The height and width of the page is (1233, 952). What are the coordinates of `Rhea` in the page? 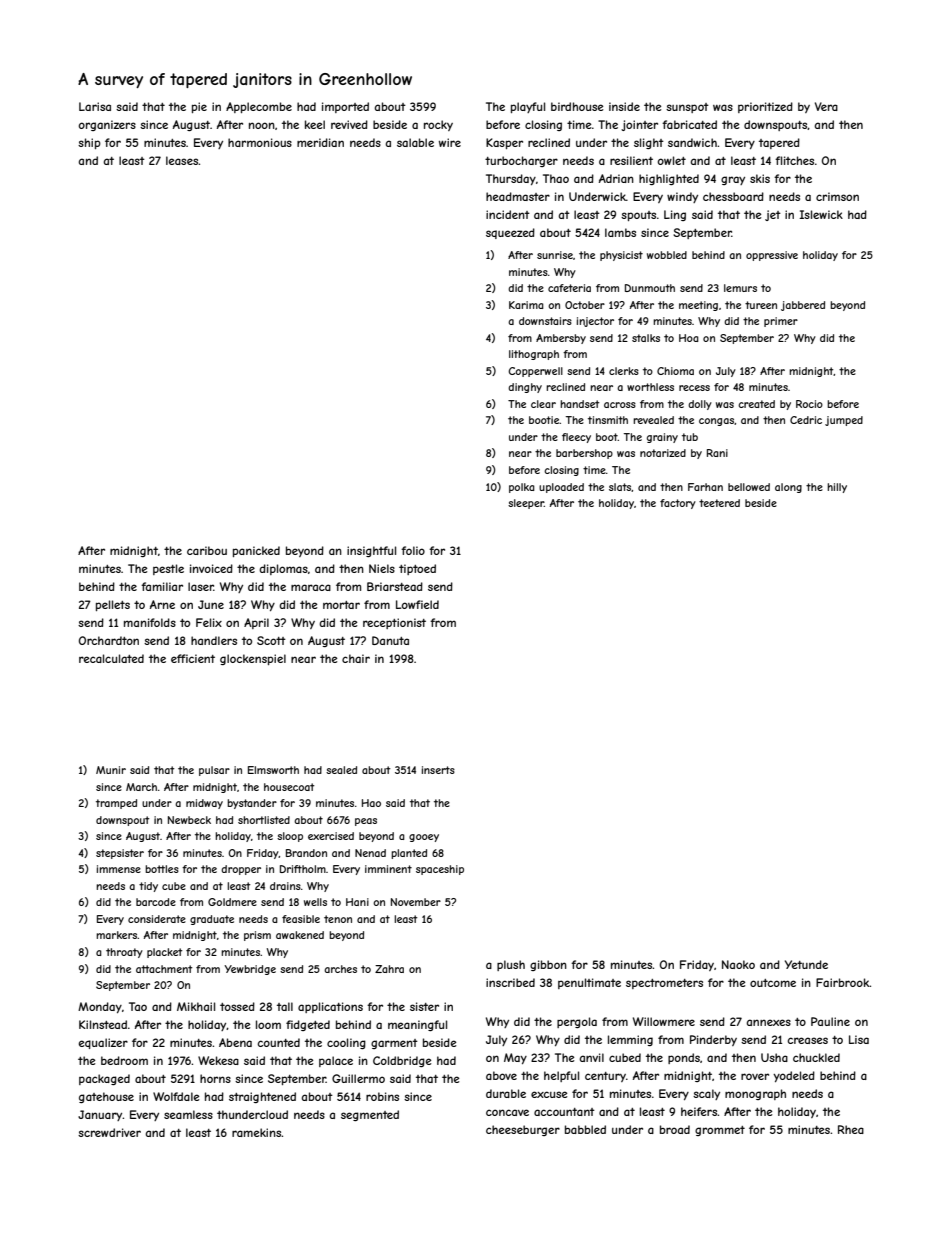 It's located at (851, 1129).
